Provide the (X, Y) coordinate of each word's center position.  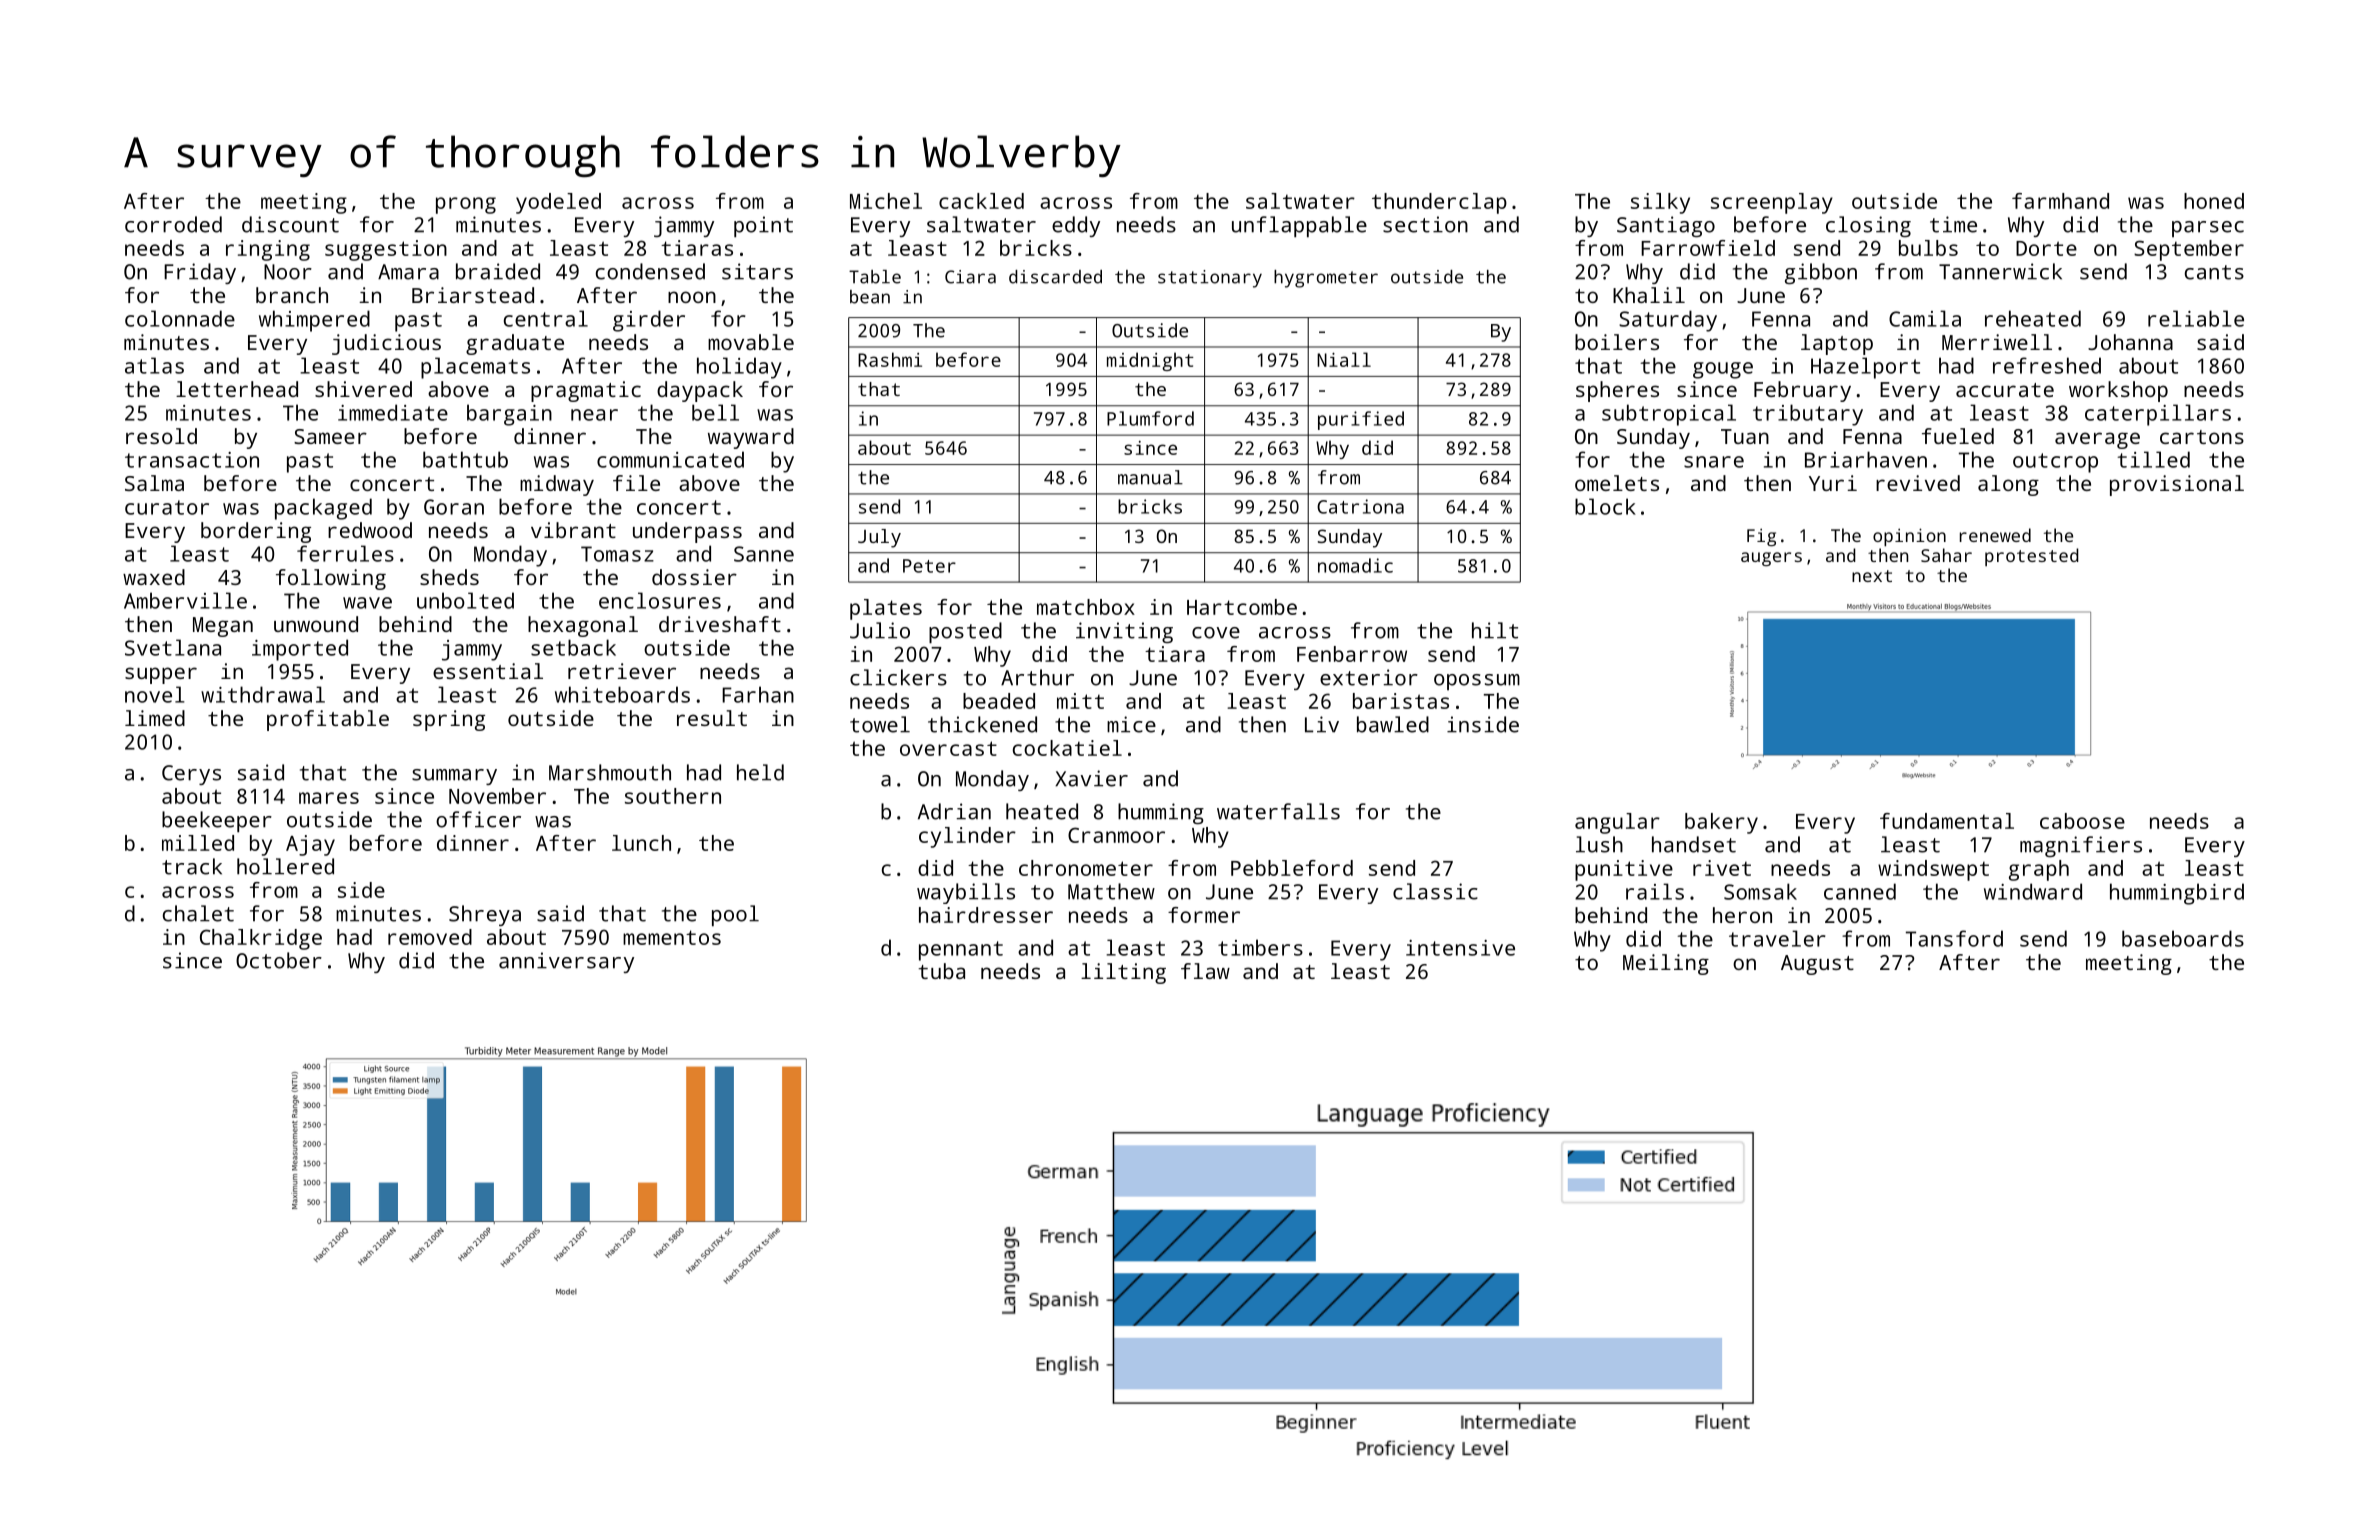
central (546, 318)
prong (466, 205)
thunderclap (1439, 203)
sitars (757, 271)
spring (449, 720)
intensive (1460, 948)
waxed (154, 577)
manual (1150, 477)
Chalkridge (261, 939)
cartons (2202, 437)
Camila (1925, 318)
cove (1216, 633)
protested (2032, 557)
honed (2214, 201)
